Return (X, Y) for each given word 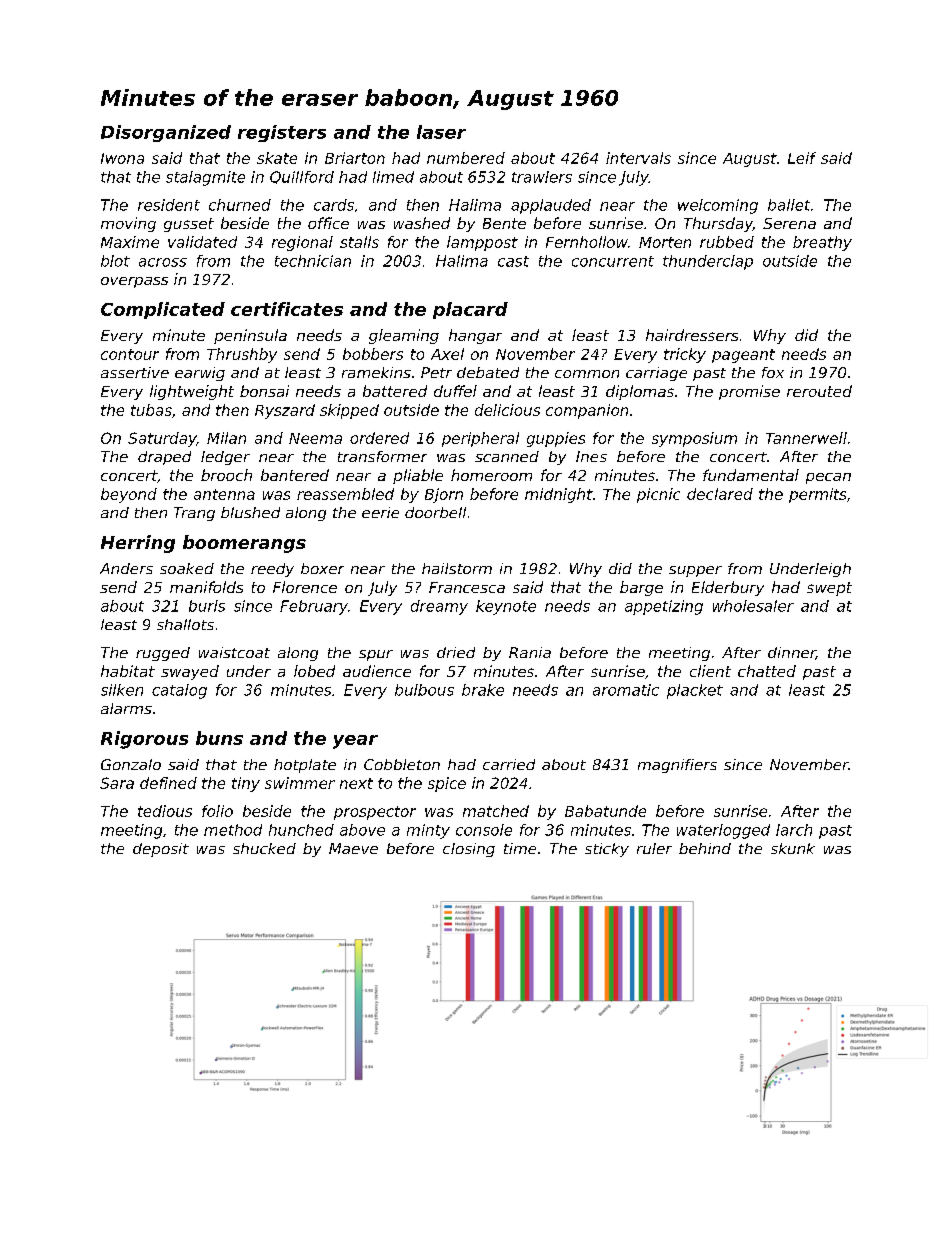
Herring (138, 544)
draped (164, 458)
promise (749, 392)
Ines (591, 456)
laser (441, 132)
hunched (301, 830)
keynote (506, 607)
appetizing (664, 607)
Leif (802, 158)
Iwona (122, 158)
